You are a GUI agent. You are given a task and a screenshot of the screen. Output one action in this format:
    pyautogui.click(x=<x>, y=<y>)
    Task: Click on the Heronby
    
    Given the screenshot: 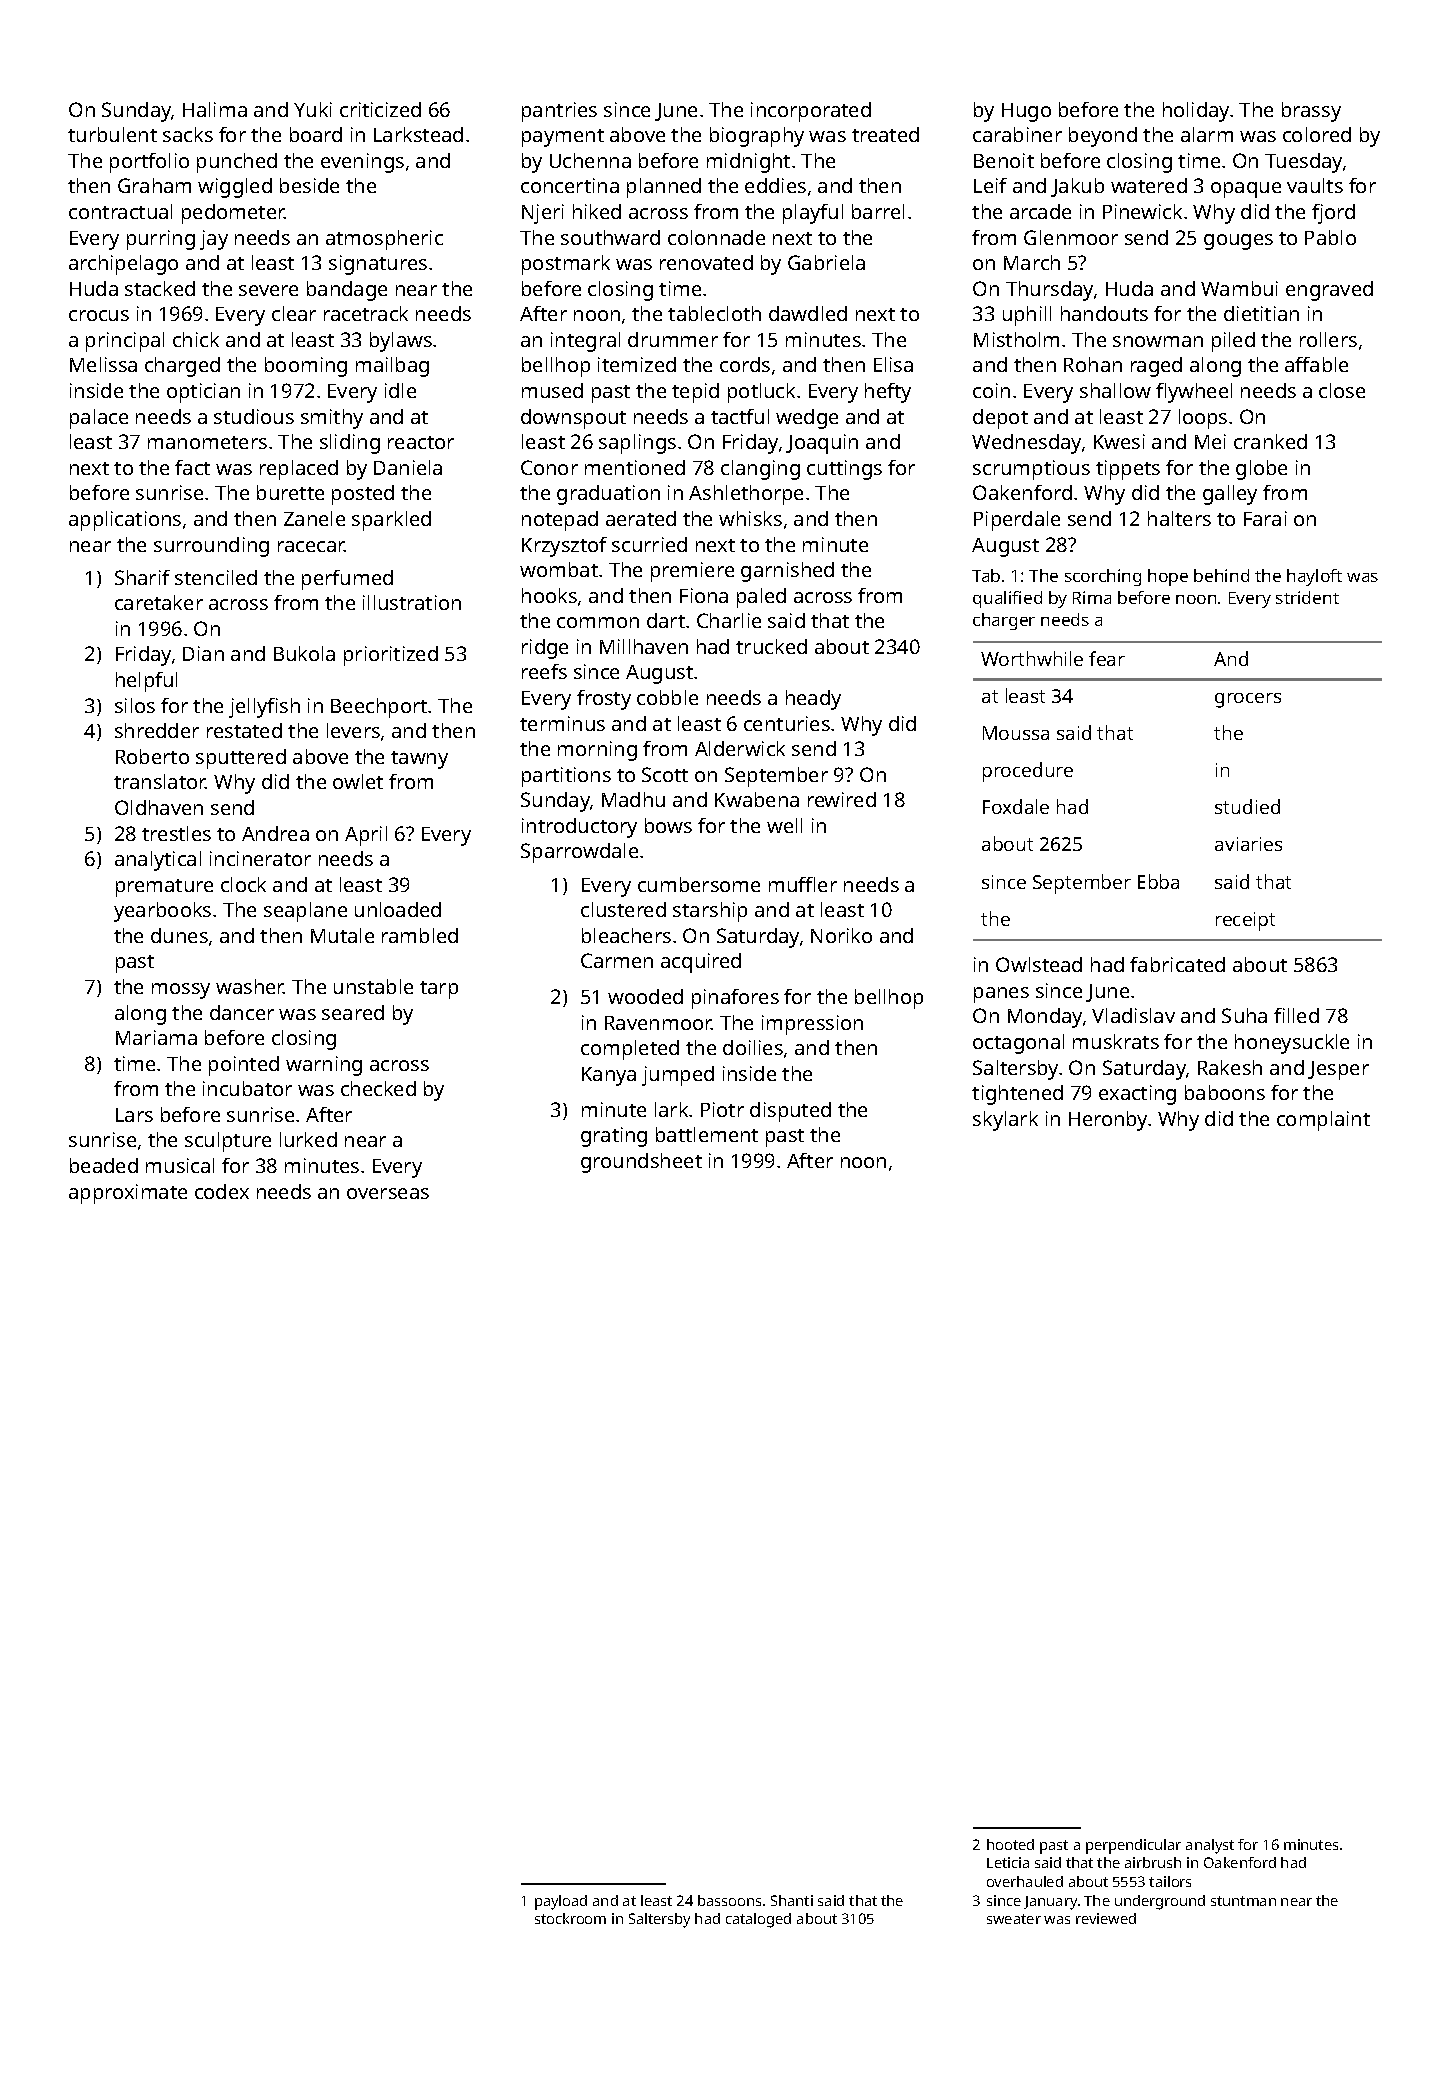 What is the action you would take?
    pyautogui.click(x=1109, y=1121)
